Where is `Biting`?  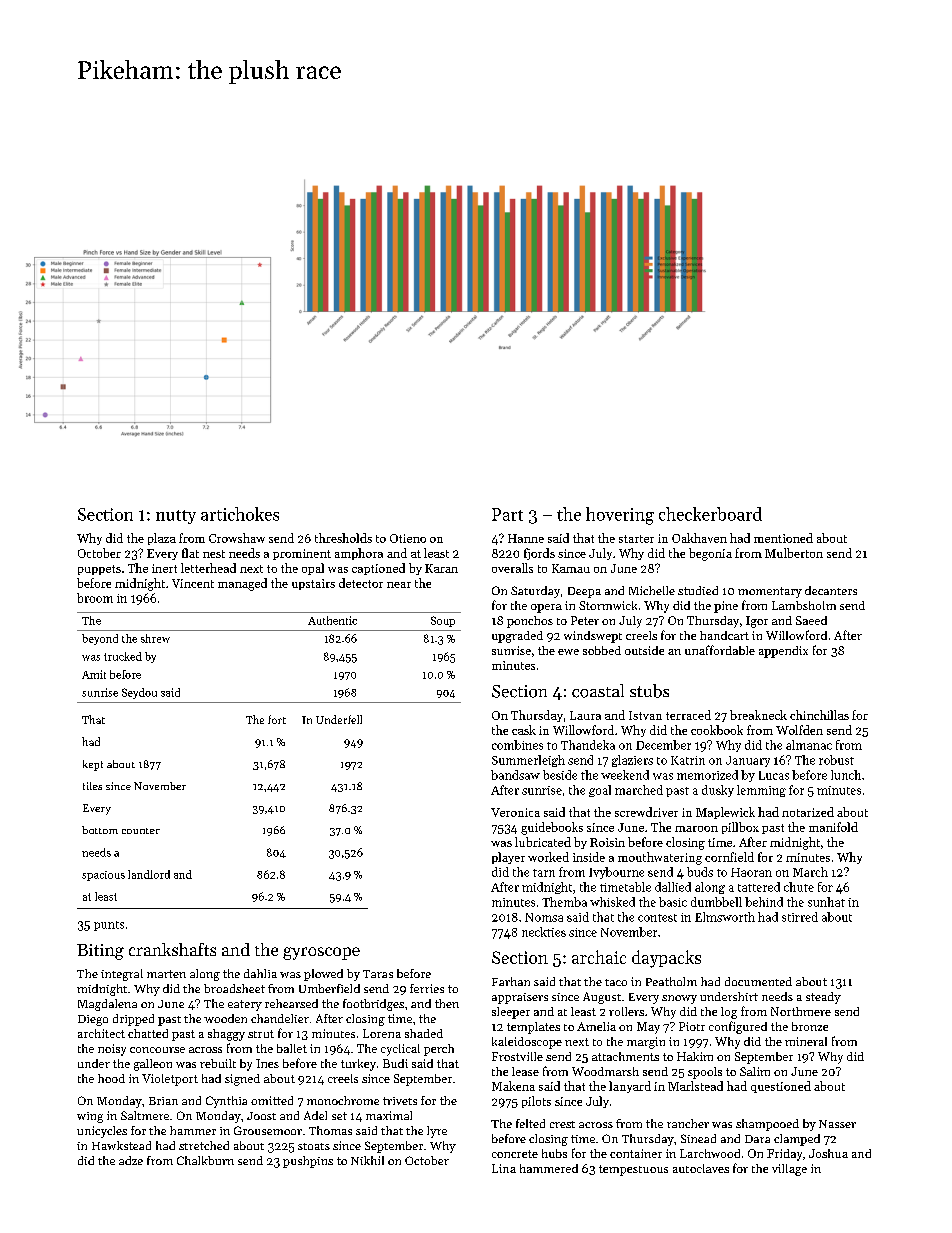 Biting is located at coordinates (100, 952).
